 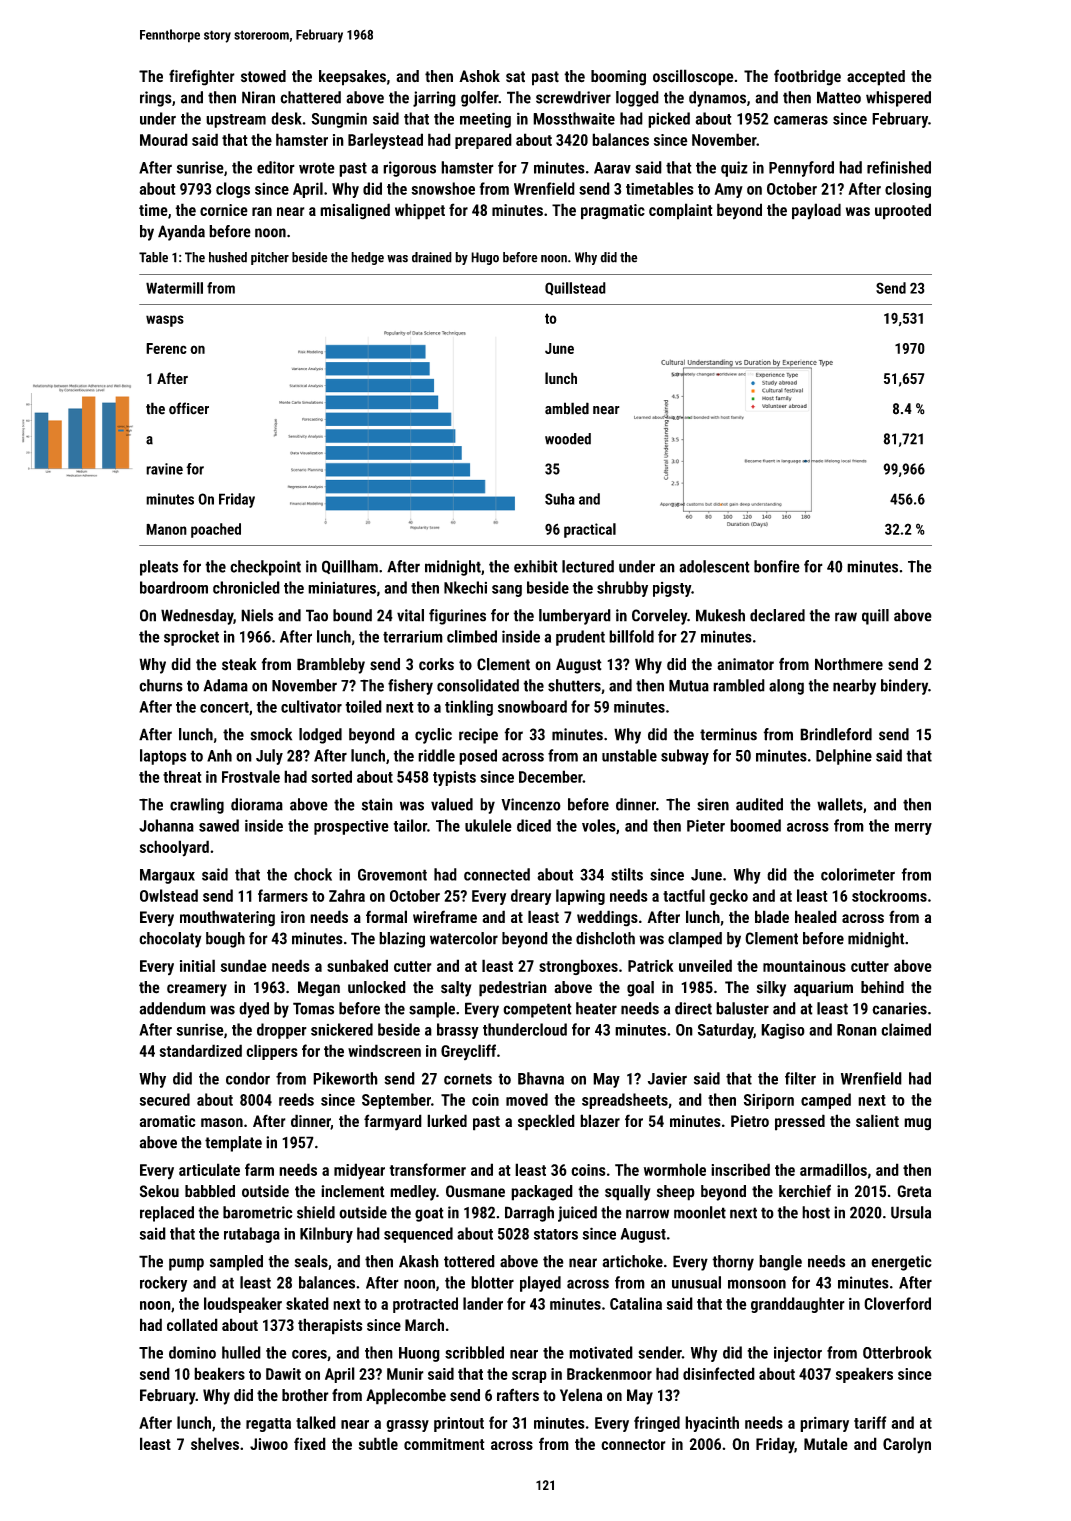 I want to click on wooded, so click(x=568, y=439).
